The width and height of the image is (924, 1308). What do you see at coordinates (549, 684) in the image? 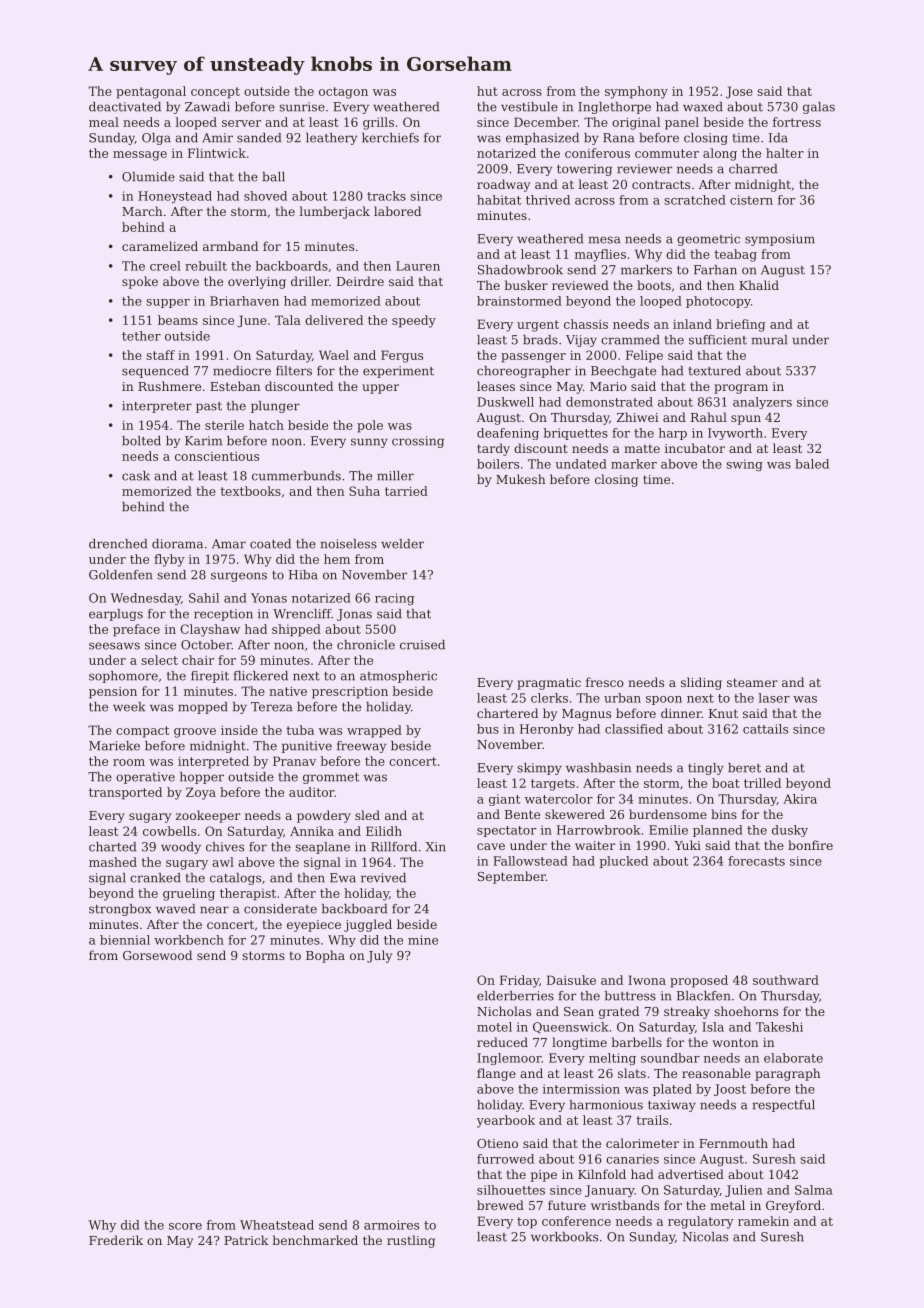
I see `pragmatic` at bounding box center [549, 684].
